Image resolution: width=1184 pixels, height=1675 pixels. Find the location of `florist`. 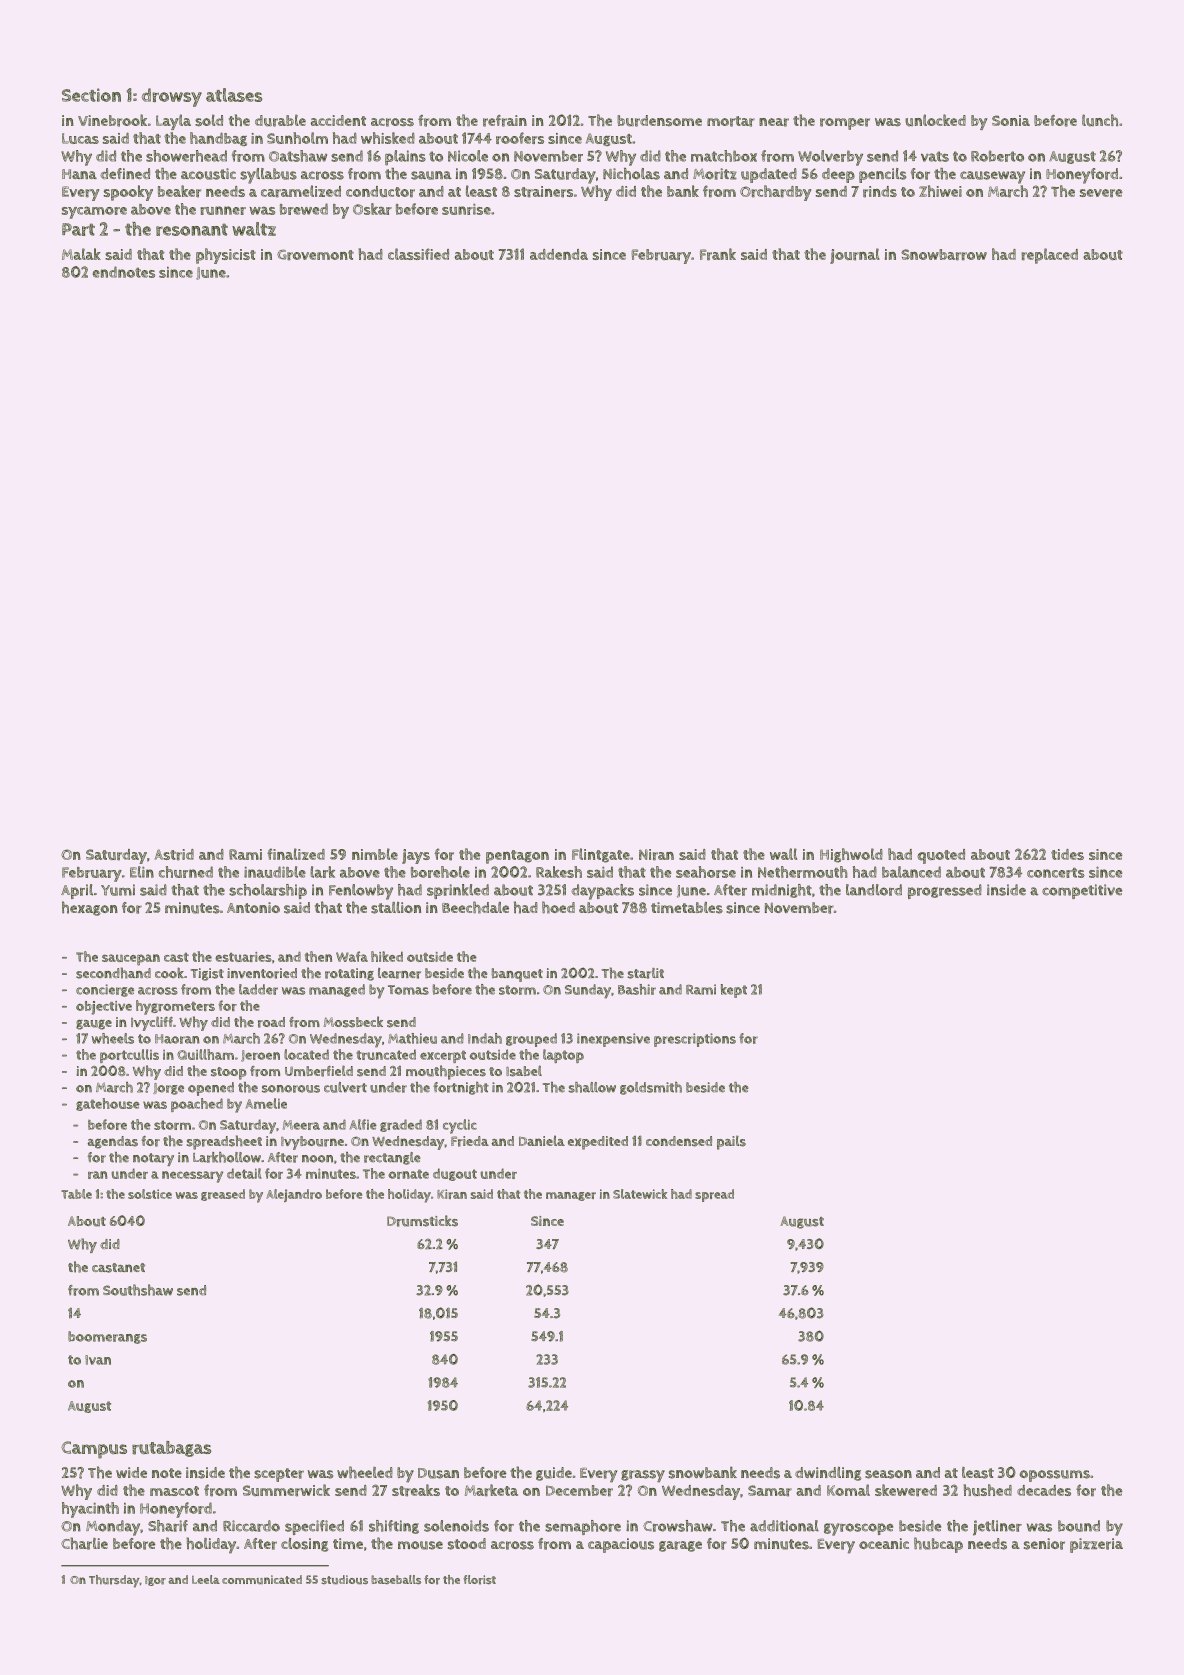

florist is located at coordinates (479, 1580).
